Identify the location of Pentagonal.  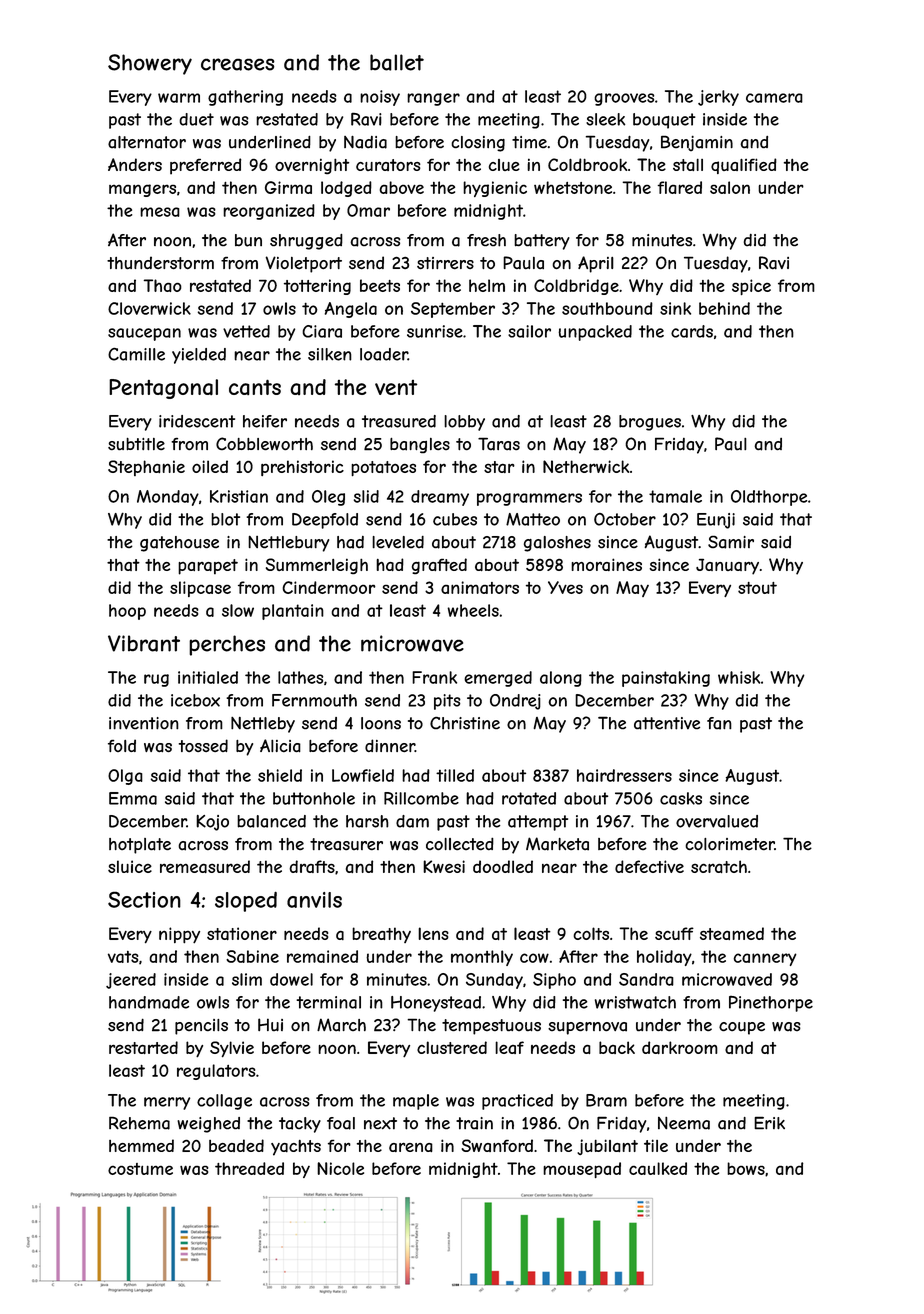
(163, 389).
